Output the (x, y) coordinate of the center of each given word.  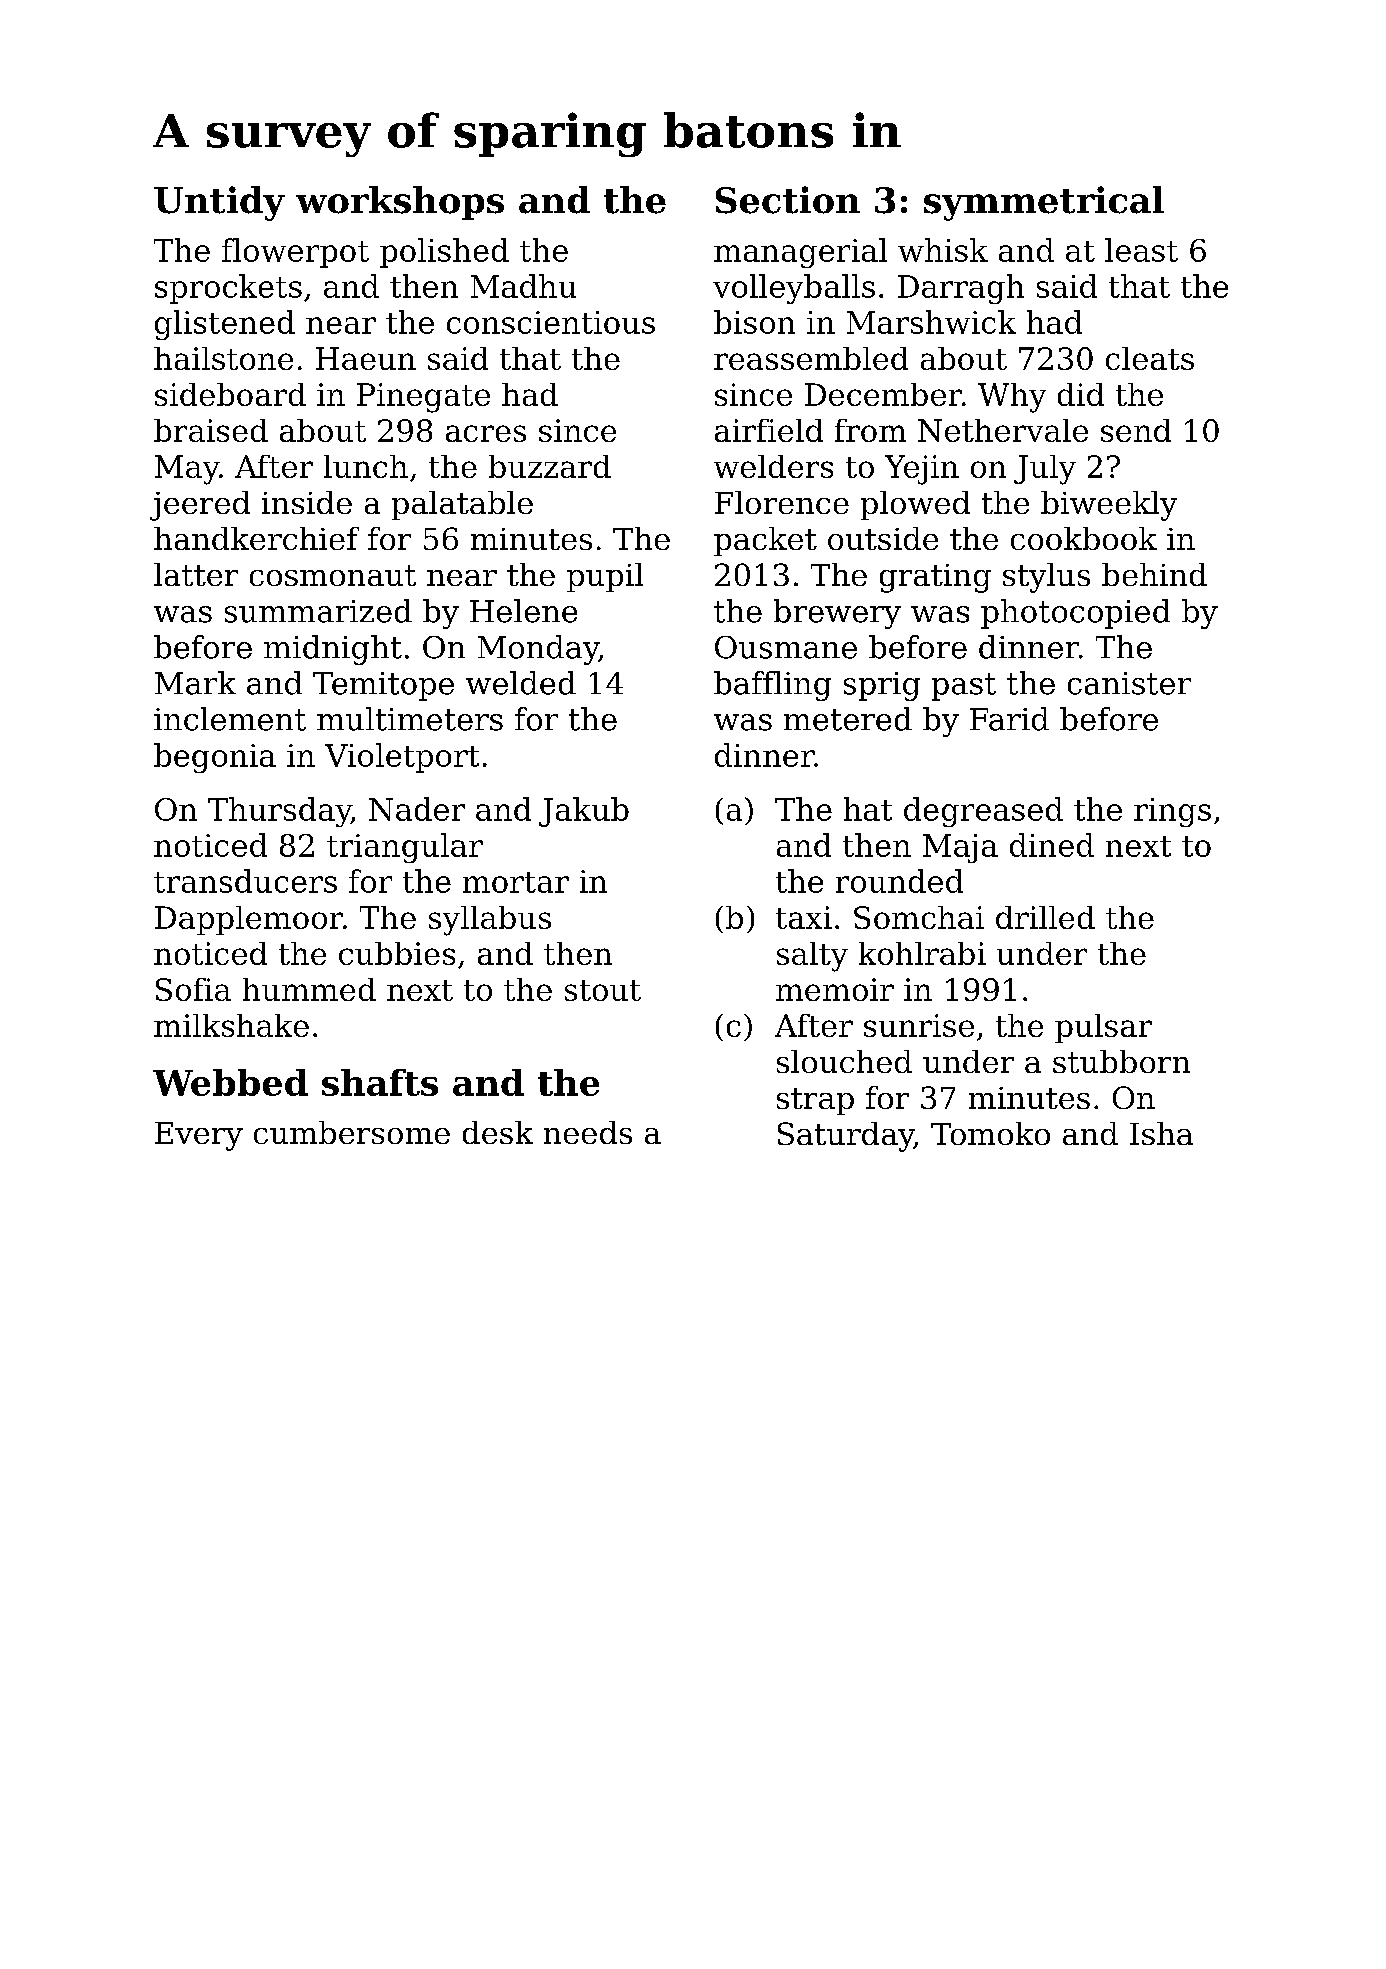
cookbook (1084, 538)
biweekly (1109, 506)
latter (196, 574)
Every (199, 1136)
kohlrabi (922, 953)
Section (788, 200)
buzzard (550, 466)
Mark (195, 683)
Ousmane (786, 647)
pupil (605, 577)
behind (1154, 574)
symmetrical (1044, 203)
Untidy (219, 203)
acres (486, 433)
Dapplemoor (249, 920)
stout (603, 990)
